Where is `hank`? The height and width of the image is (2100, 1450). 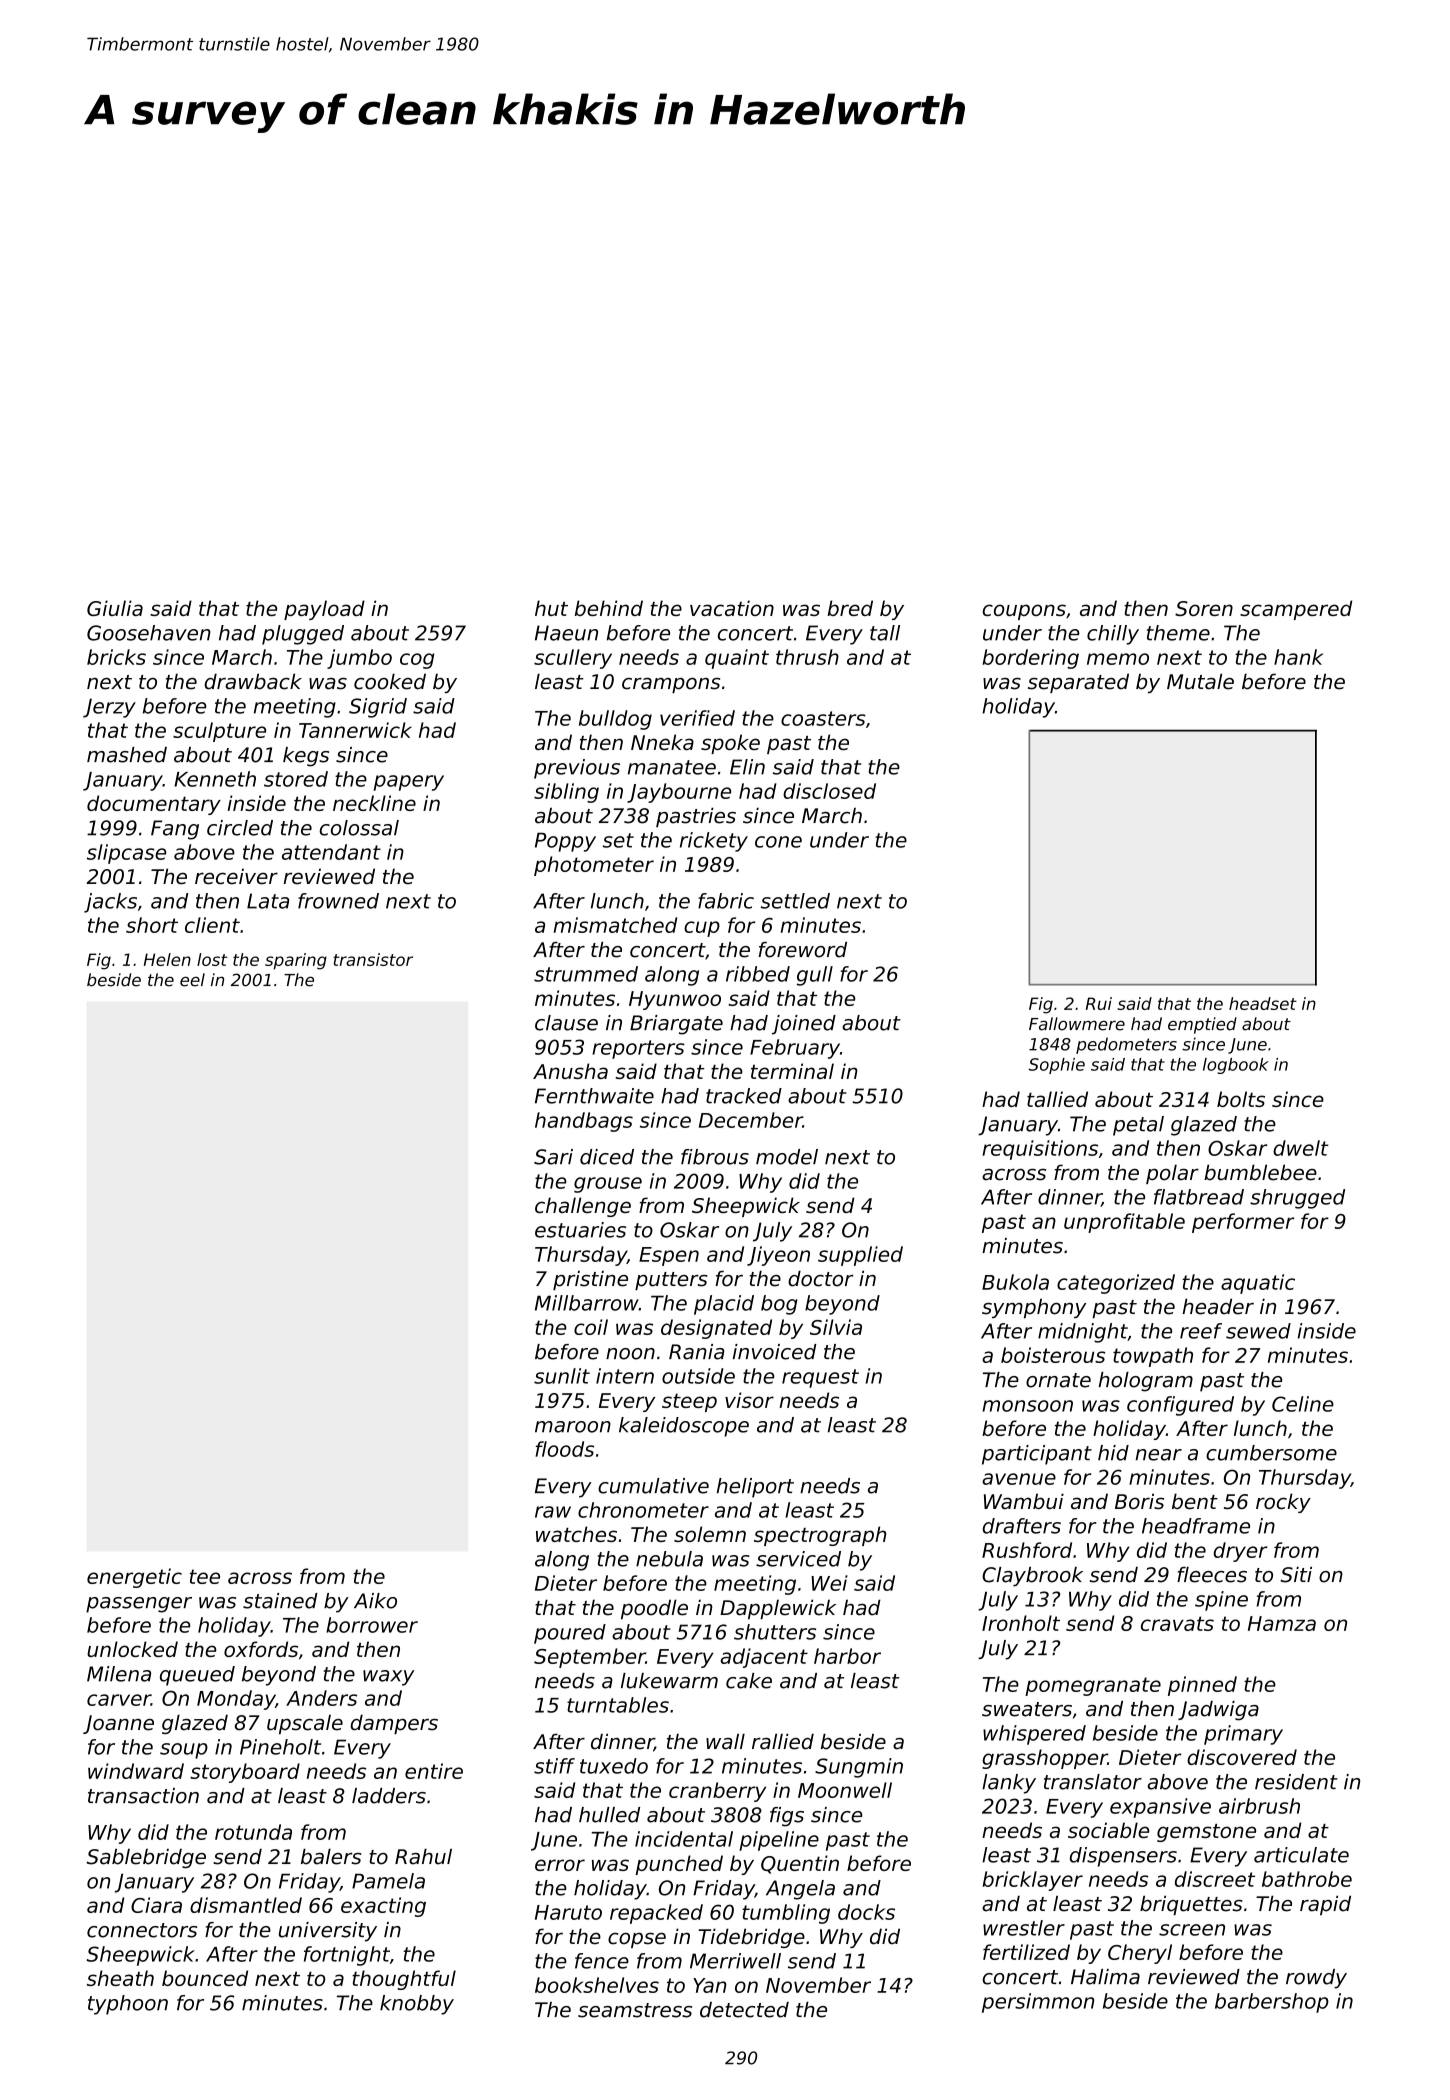 hank is located at coordinates (1298, 657).
